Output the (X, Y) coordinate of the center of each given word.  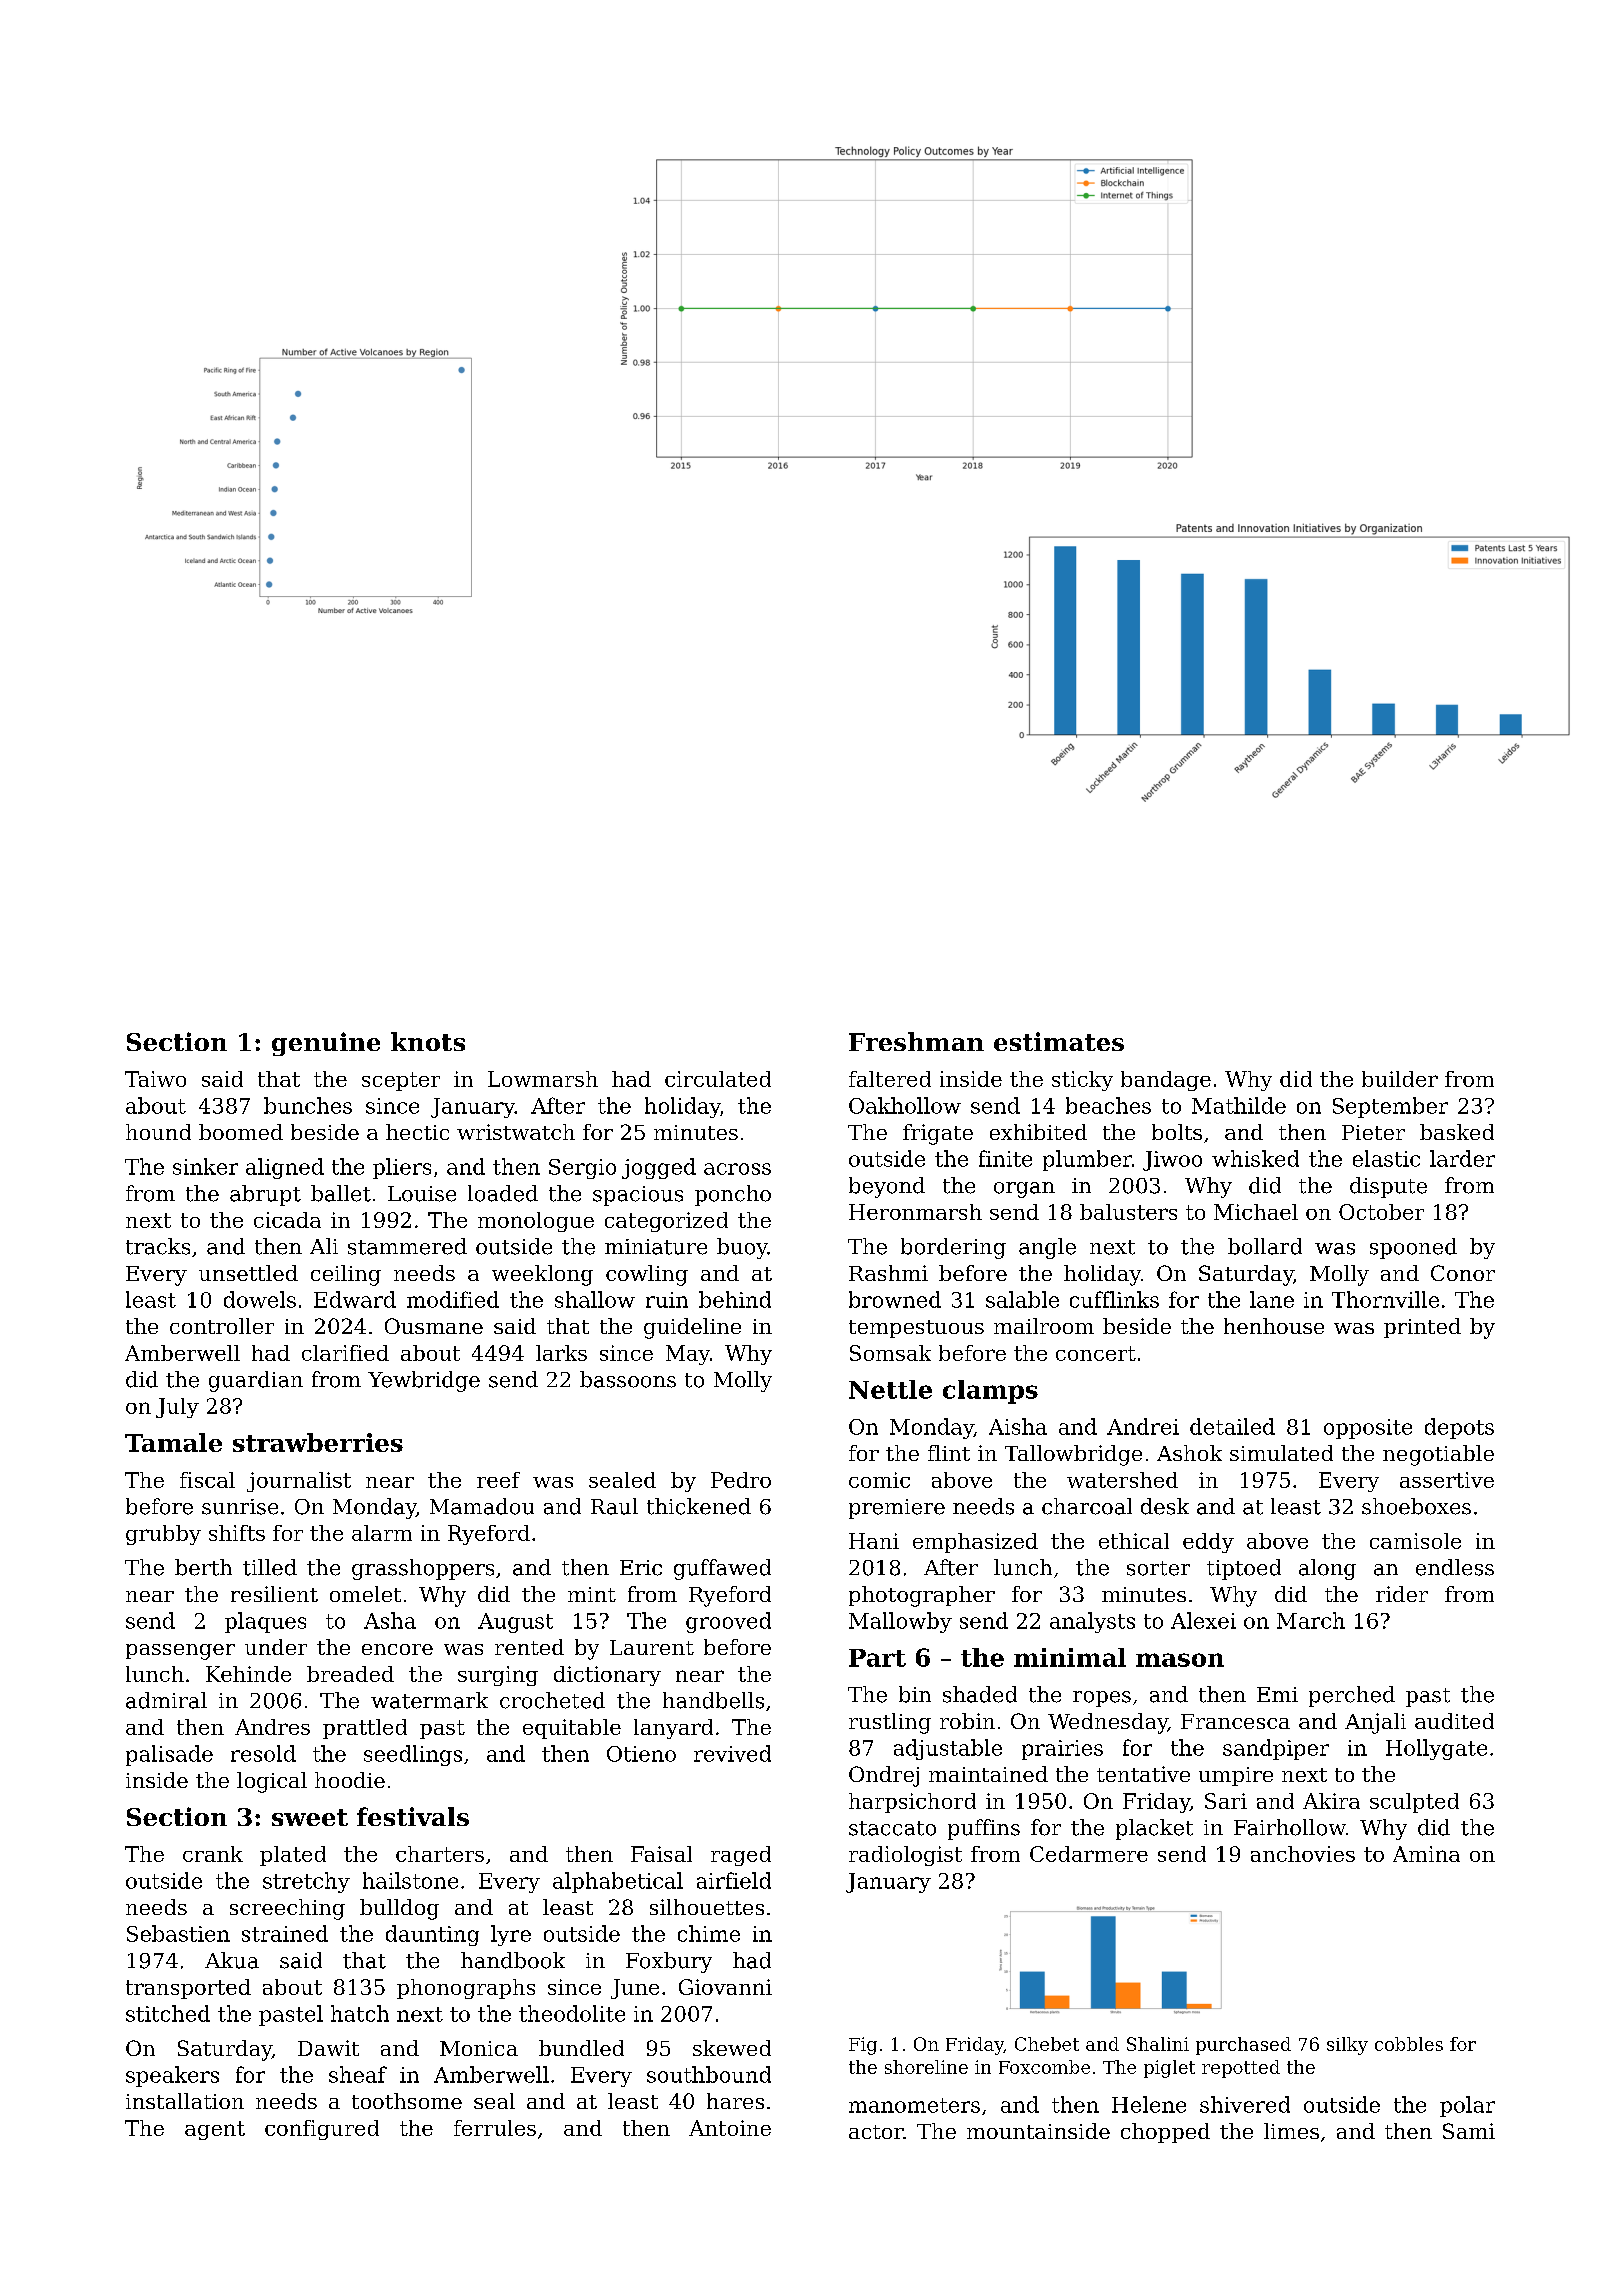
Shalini (1158, 2044)
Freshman (916, 1041)
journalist (299, 1482)
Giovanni (725, 1987)
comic (879, 1480)
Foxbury (669, 1962)
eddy (1208, 1543)
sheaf (358, 2074)
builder (1400, 1079)
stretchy (306, 1882)
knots (428, 1041)
